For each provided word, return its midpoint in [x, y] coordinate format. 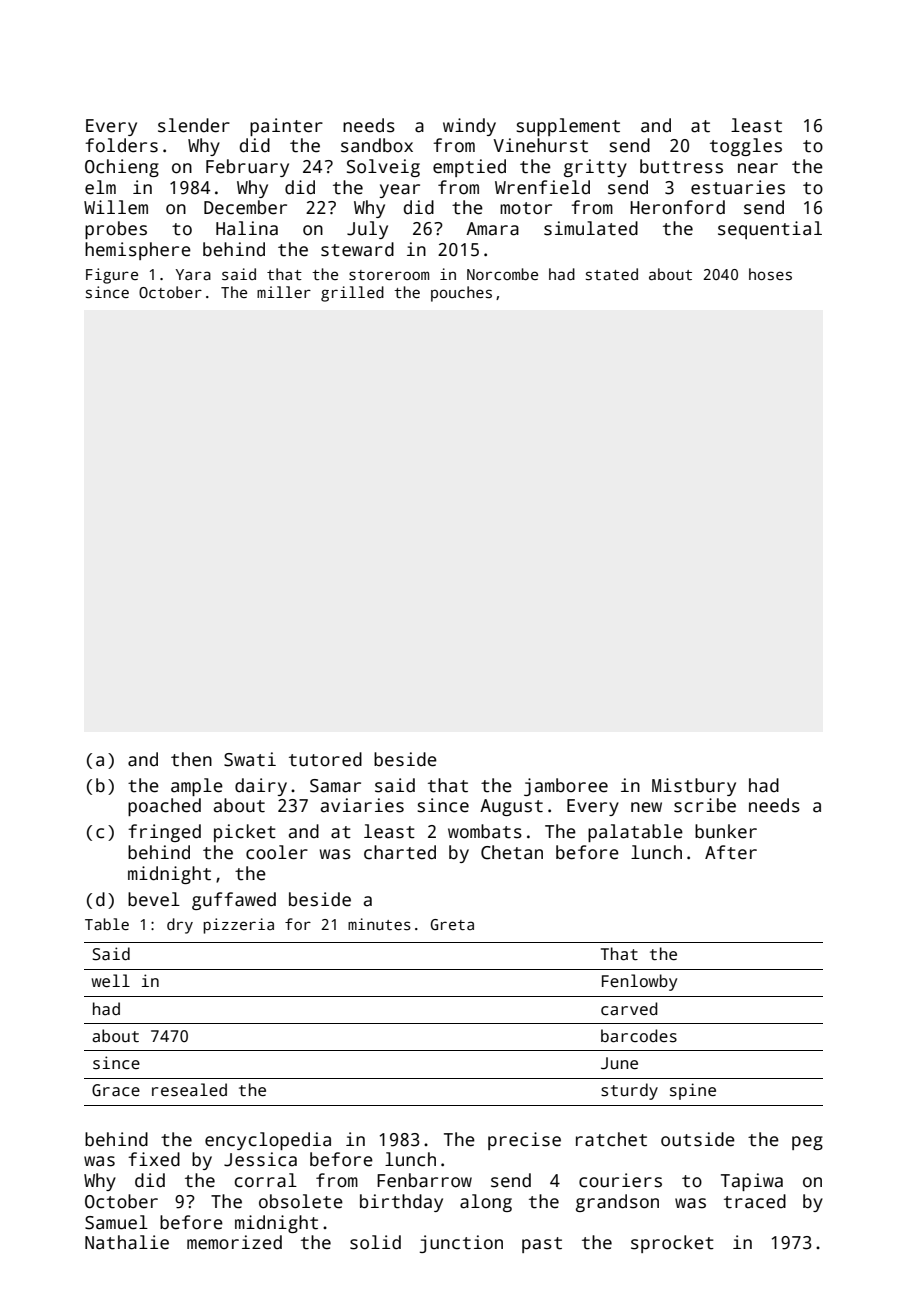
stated [612, 274]
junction [461, 1244]
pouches [461, 294]
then [191, 759]
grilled [352, 294]
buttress [681, 166]
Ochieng [122, 168]
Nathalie [127, 1242]
